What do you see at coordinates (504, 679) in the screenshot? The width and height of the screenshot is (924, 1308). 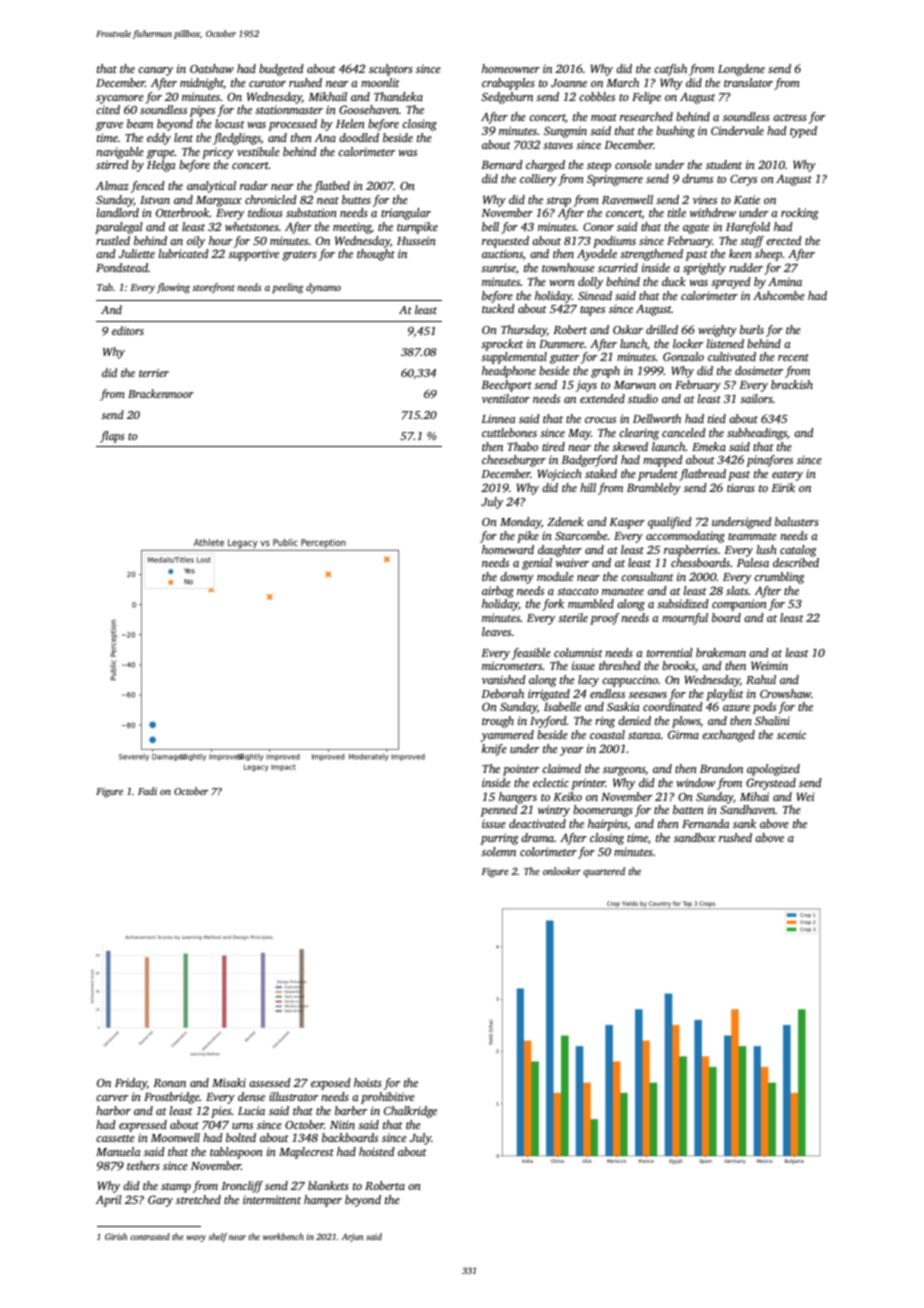 I see `vanished` at bounding box center [504, 679].
